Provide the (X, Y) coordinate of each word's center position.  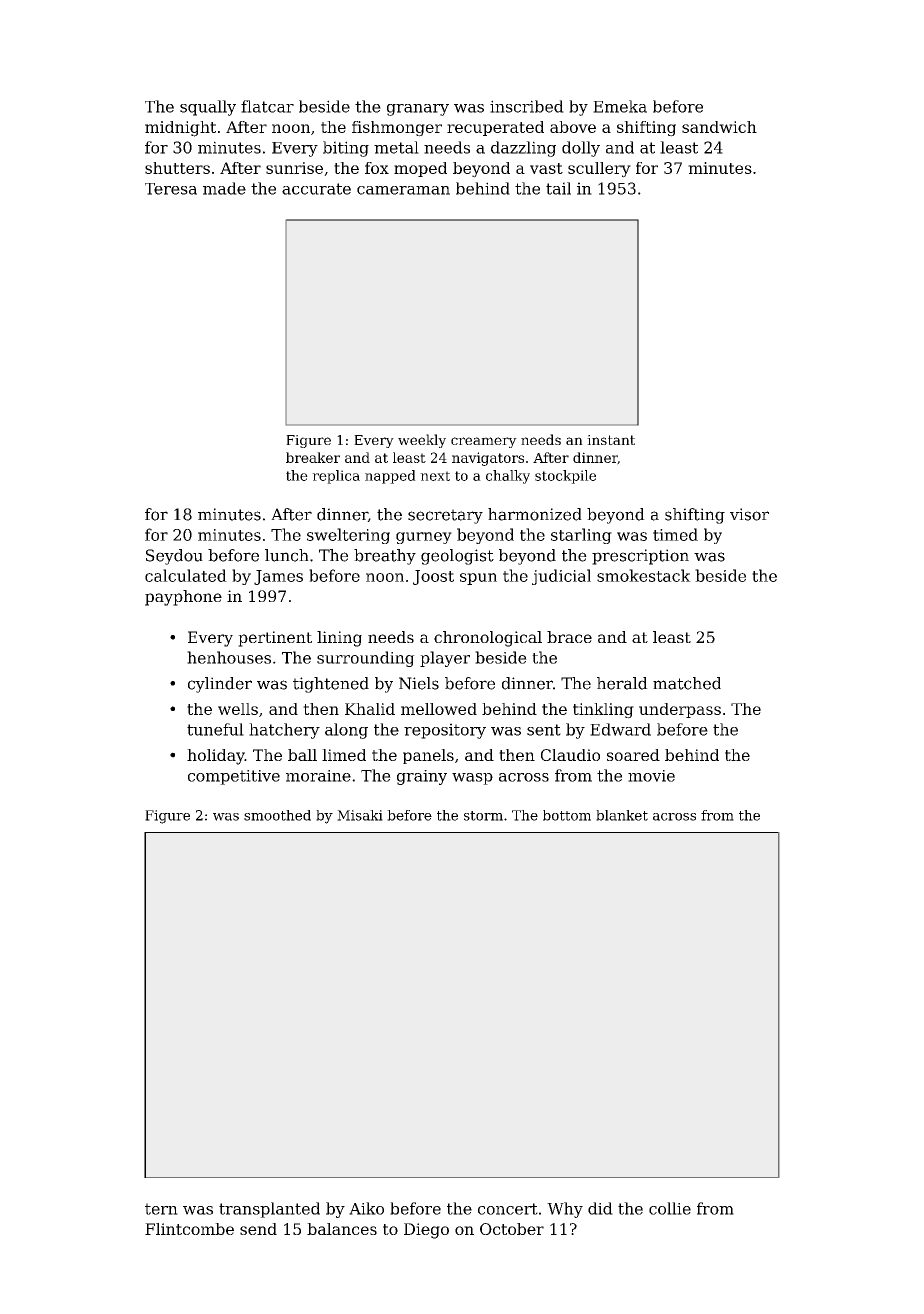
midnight (180, 129)
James (278, 577)
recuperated (495, 128)
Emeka (620, 106)
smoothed (277, 815)
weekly (422, 441)
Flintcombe (189, 1229)
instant (611, 440)
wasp (472, 779)
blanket (622, 815)
